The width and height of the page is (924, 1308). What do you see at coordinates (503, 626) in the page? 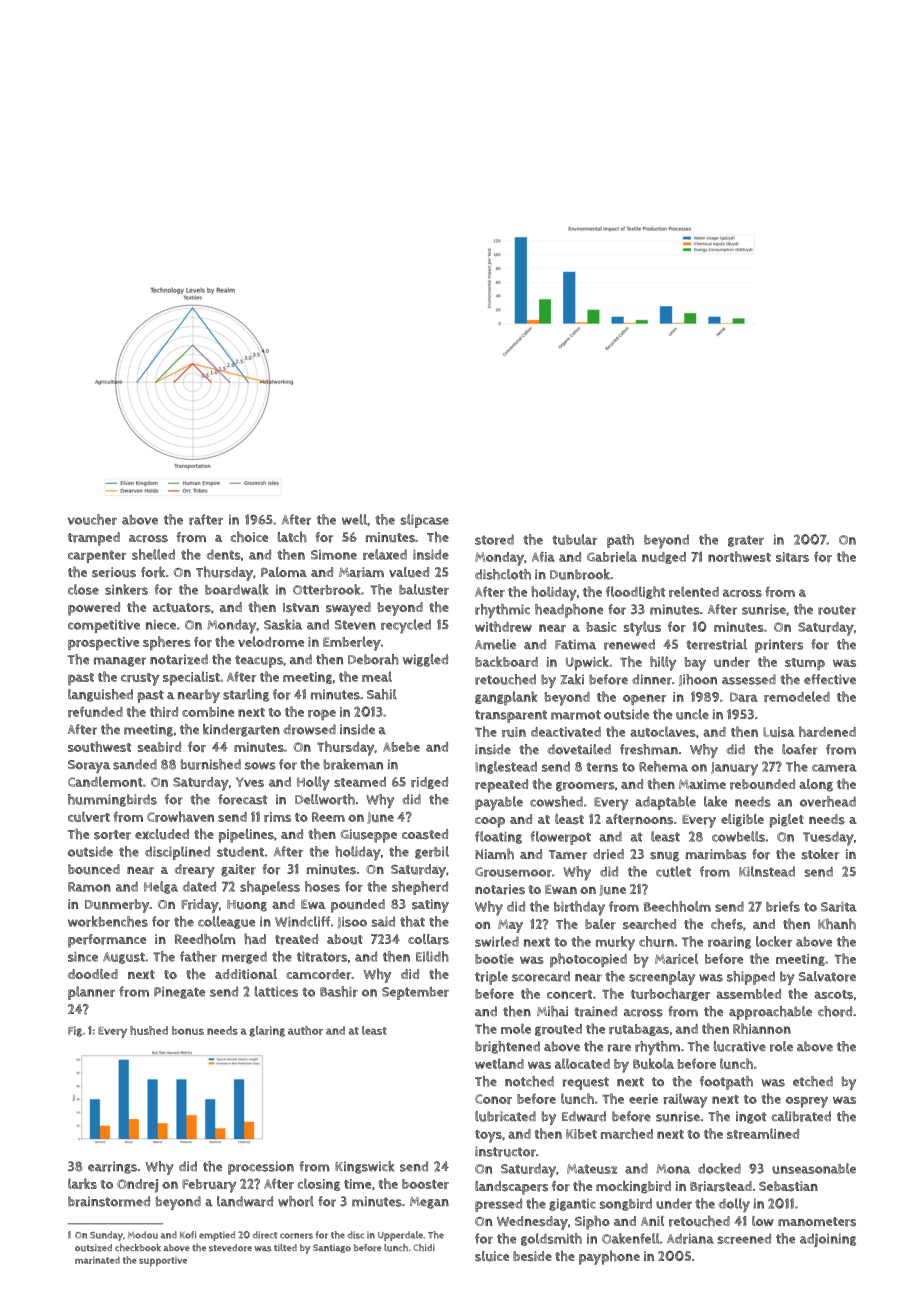
I see `withdrew` at bounding box center [503, 626].
